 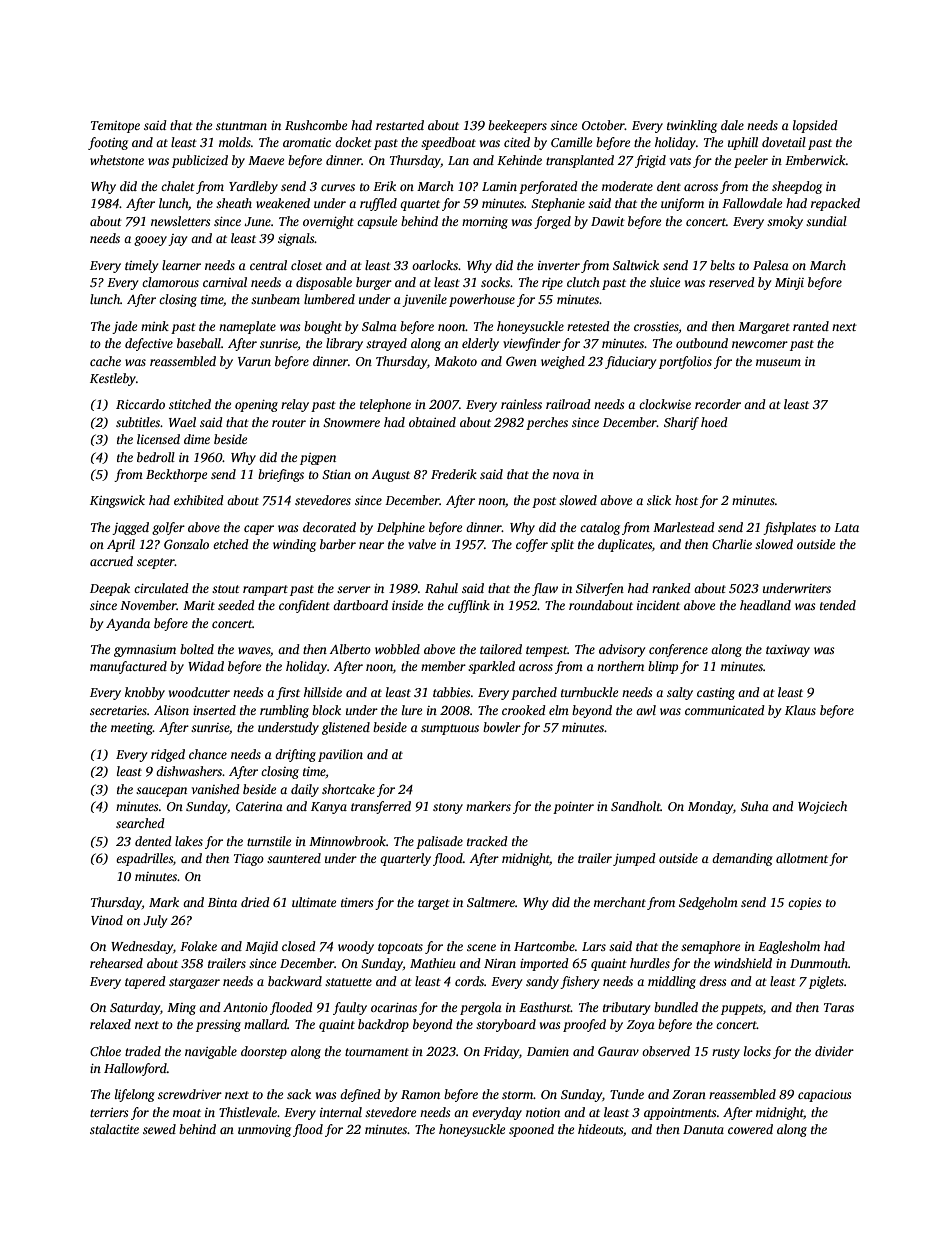 What do you see at coordinates (743, 143) in the document?
I see `uphill` at bounding box center [743, 143].
